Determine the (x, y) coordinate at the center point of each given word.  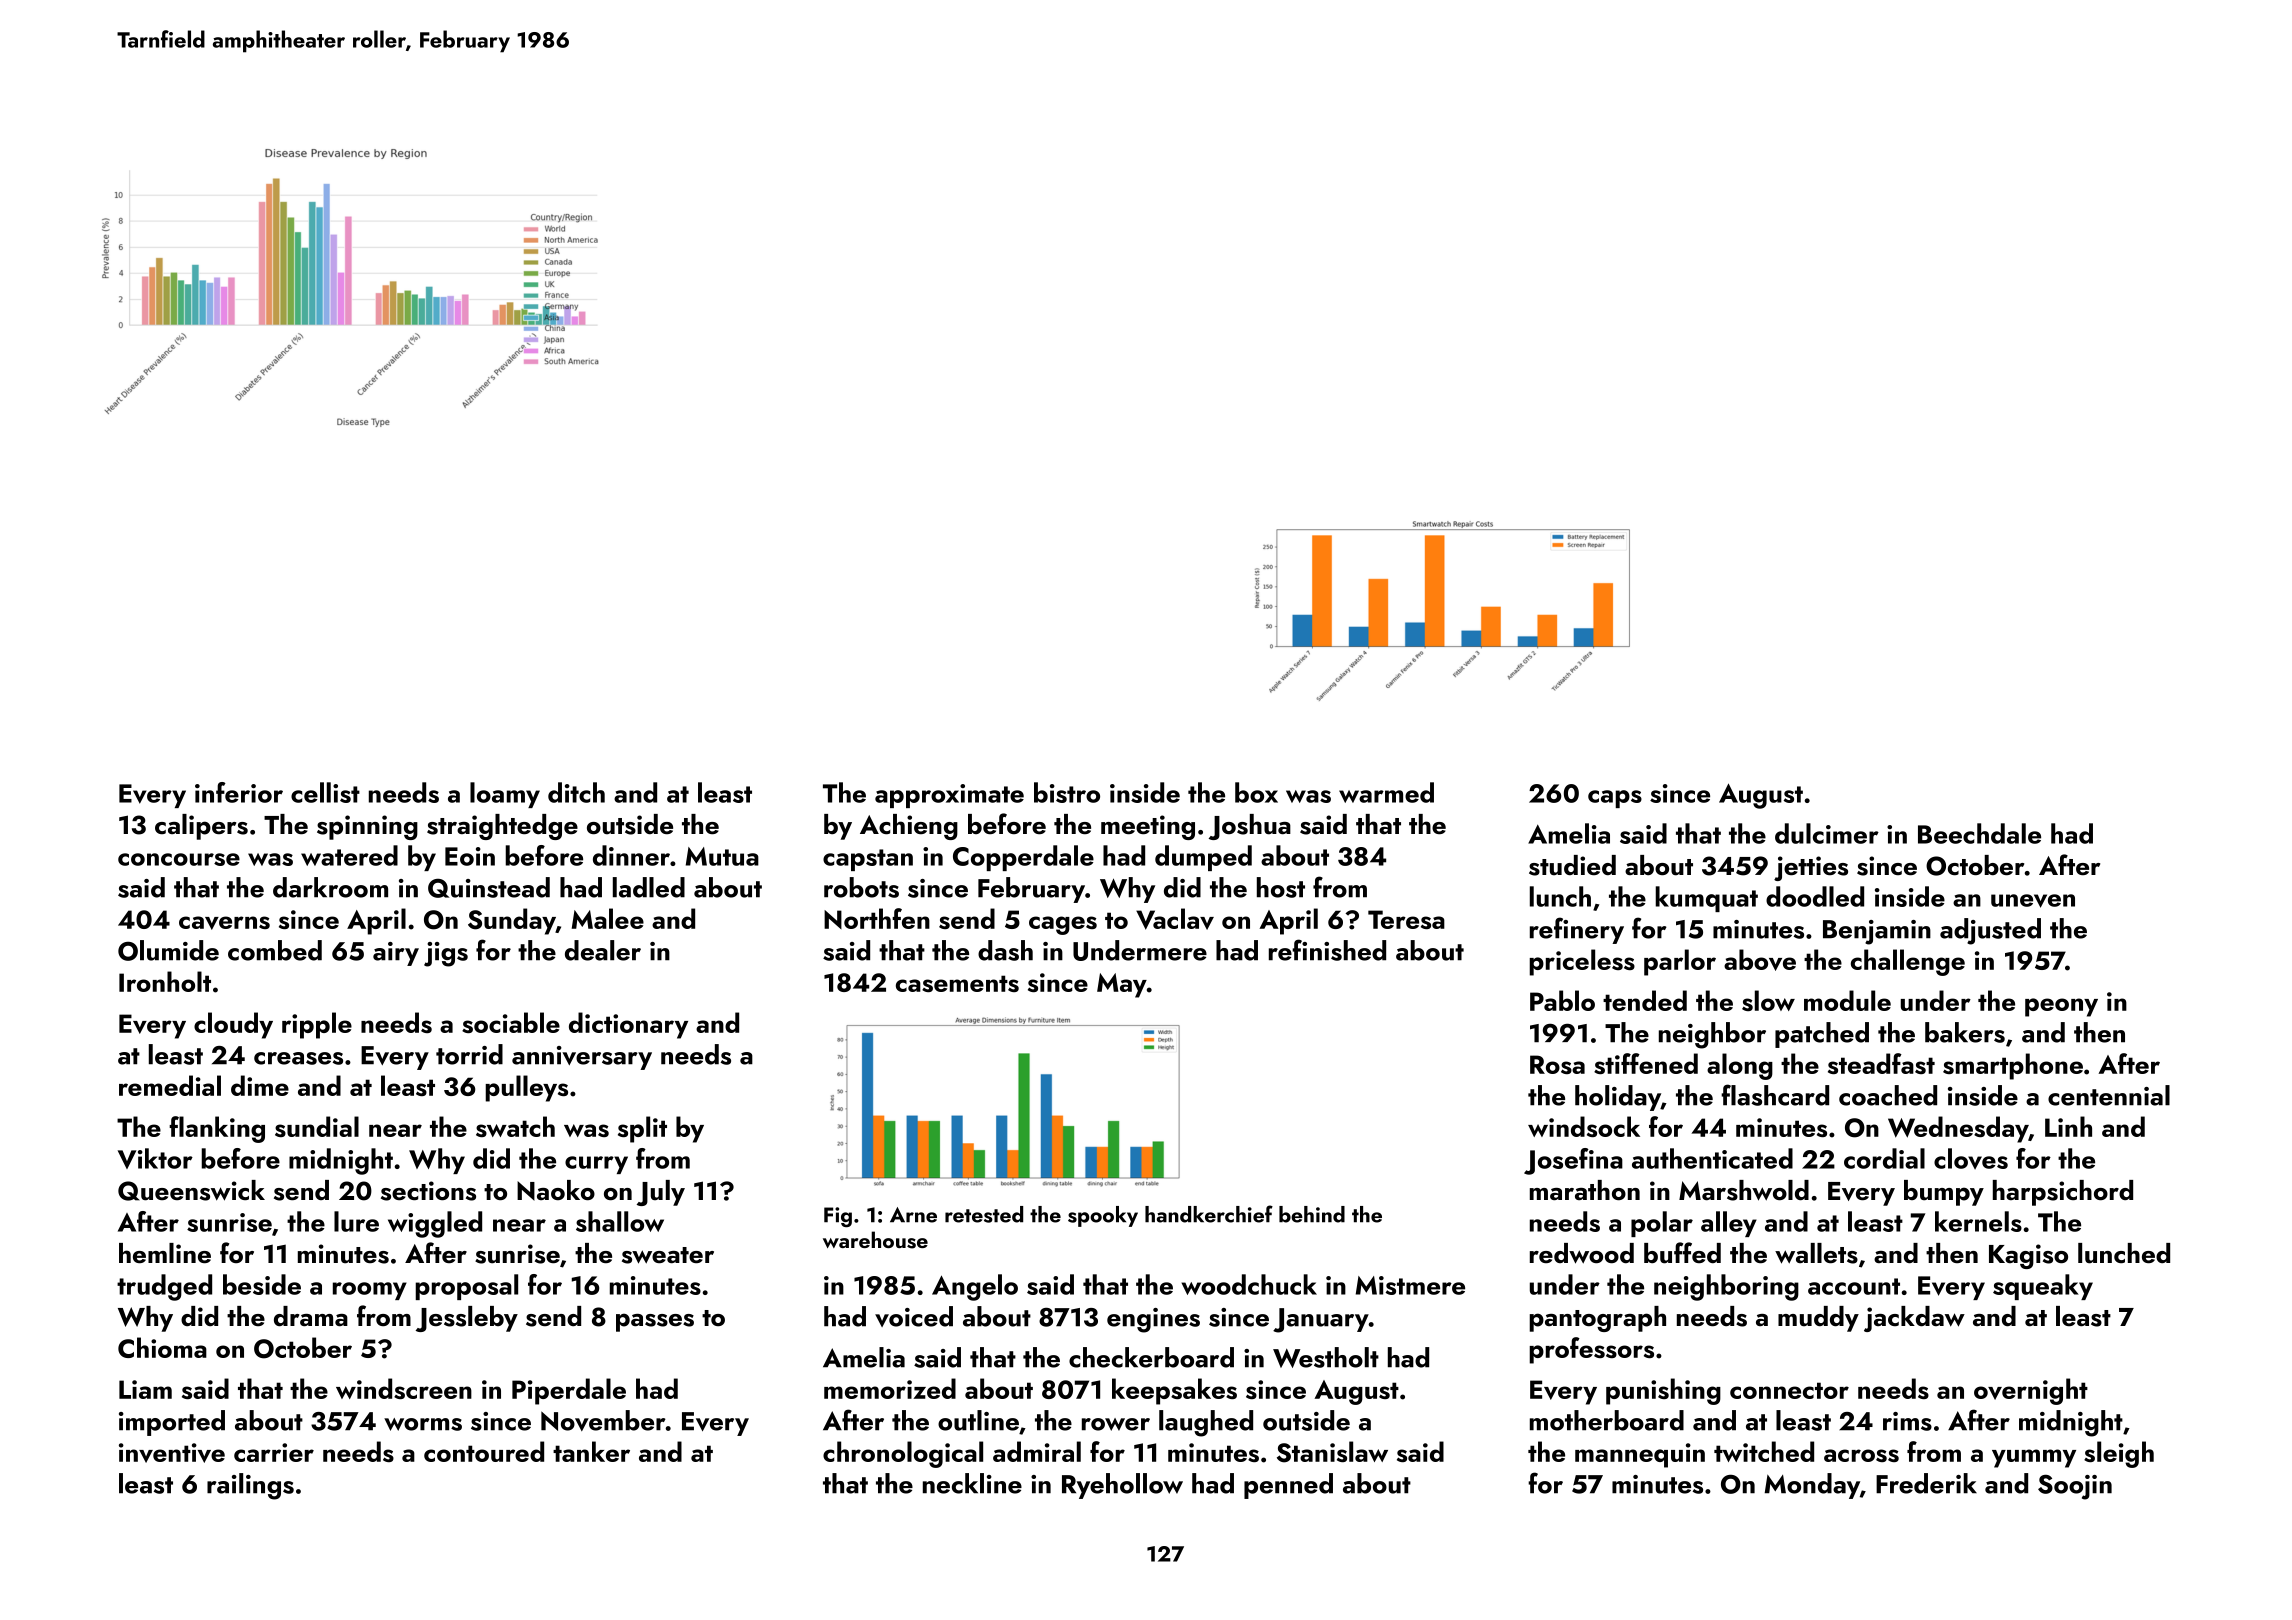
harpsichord (2063, 1193)
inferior (239, 792)
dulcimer (1827, 833)
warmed (1386, 792)
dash (1005, 950)
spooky (1103, 1216)
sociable (511, 1022)
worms (423, 1424)
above (1760, 960)
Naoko (556, 1190)
